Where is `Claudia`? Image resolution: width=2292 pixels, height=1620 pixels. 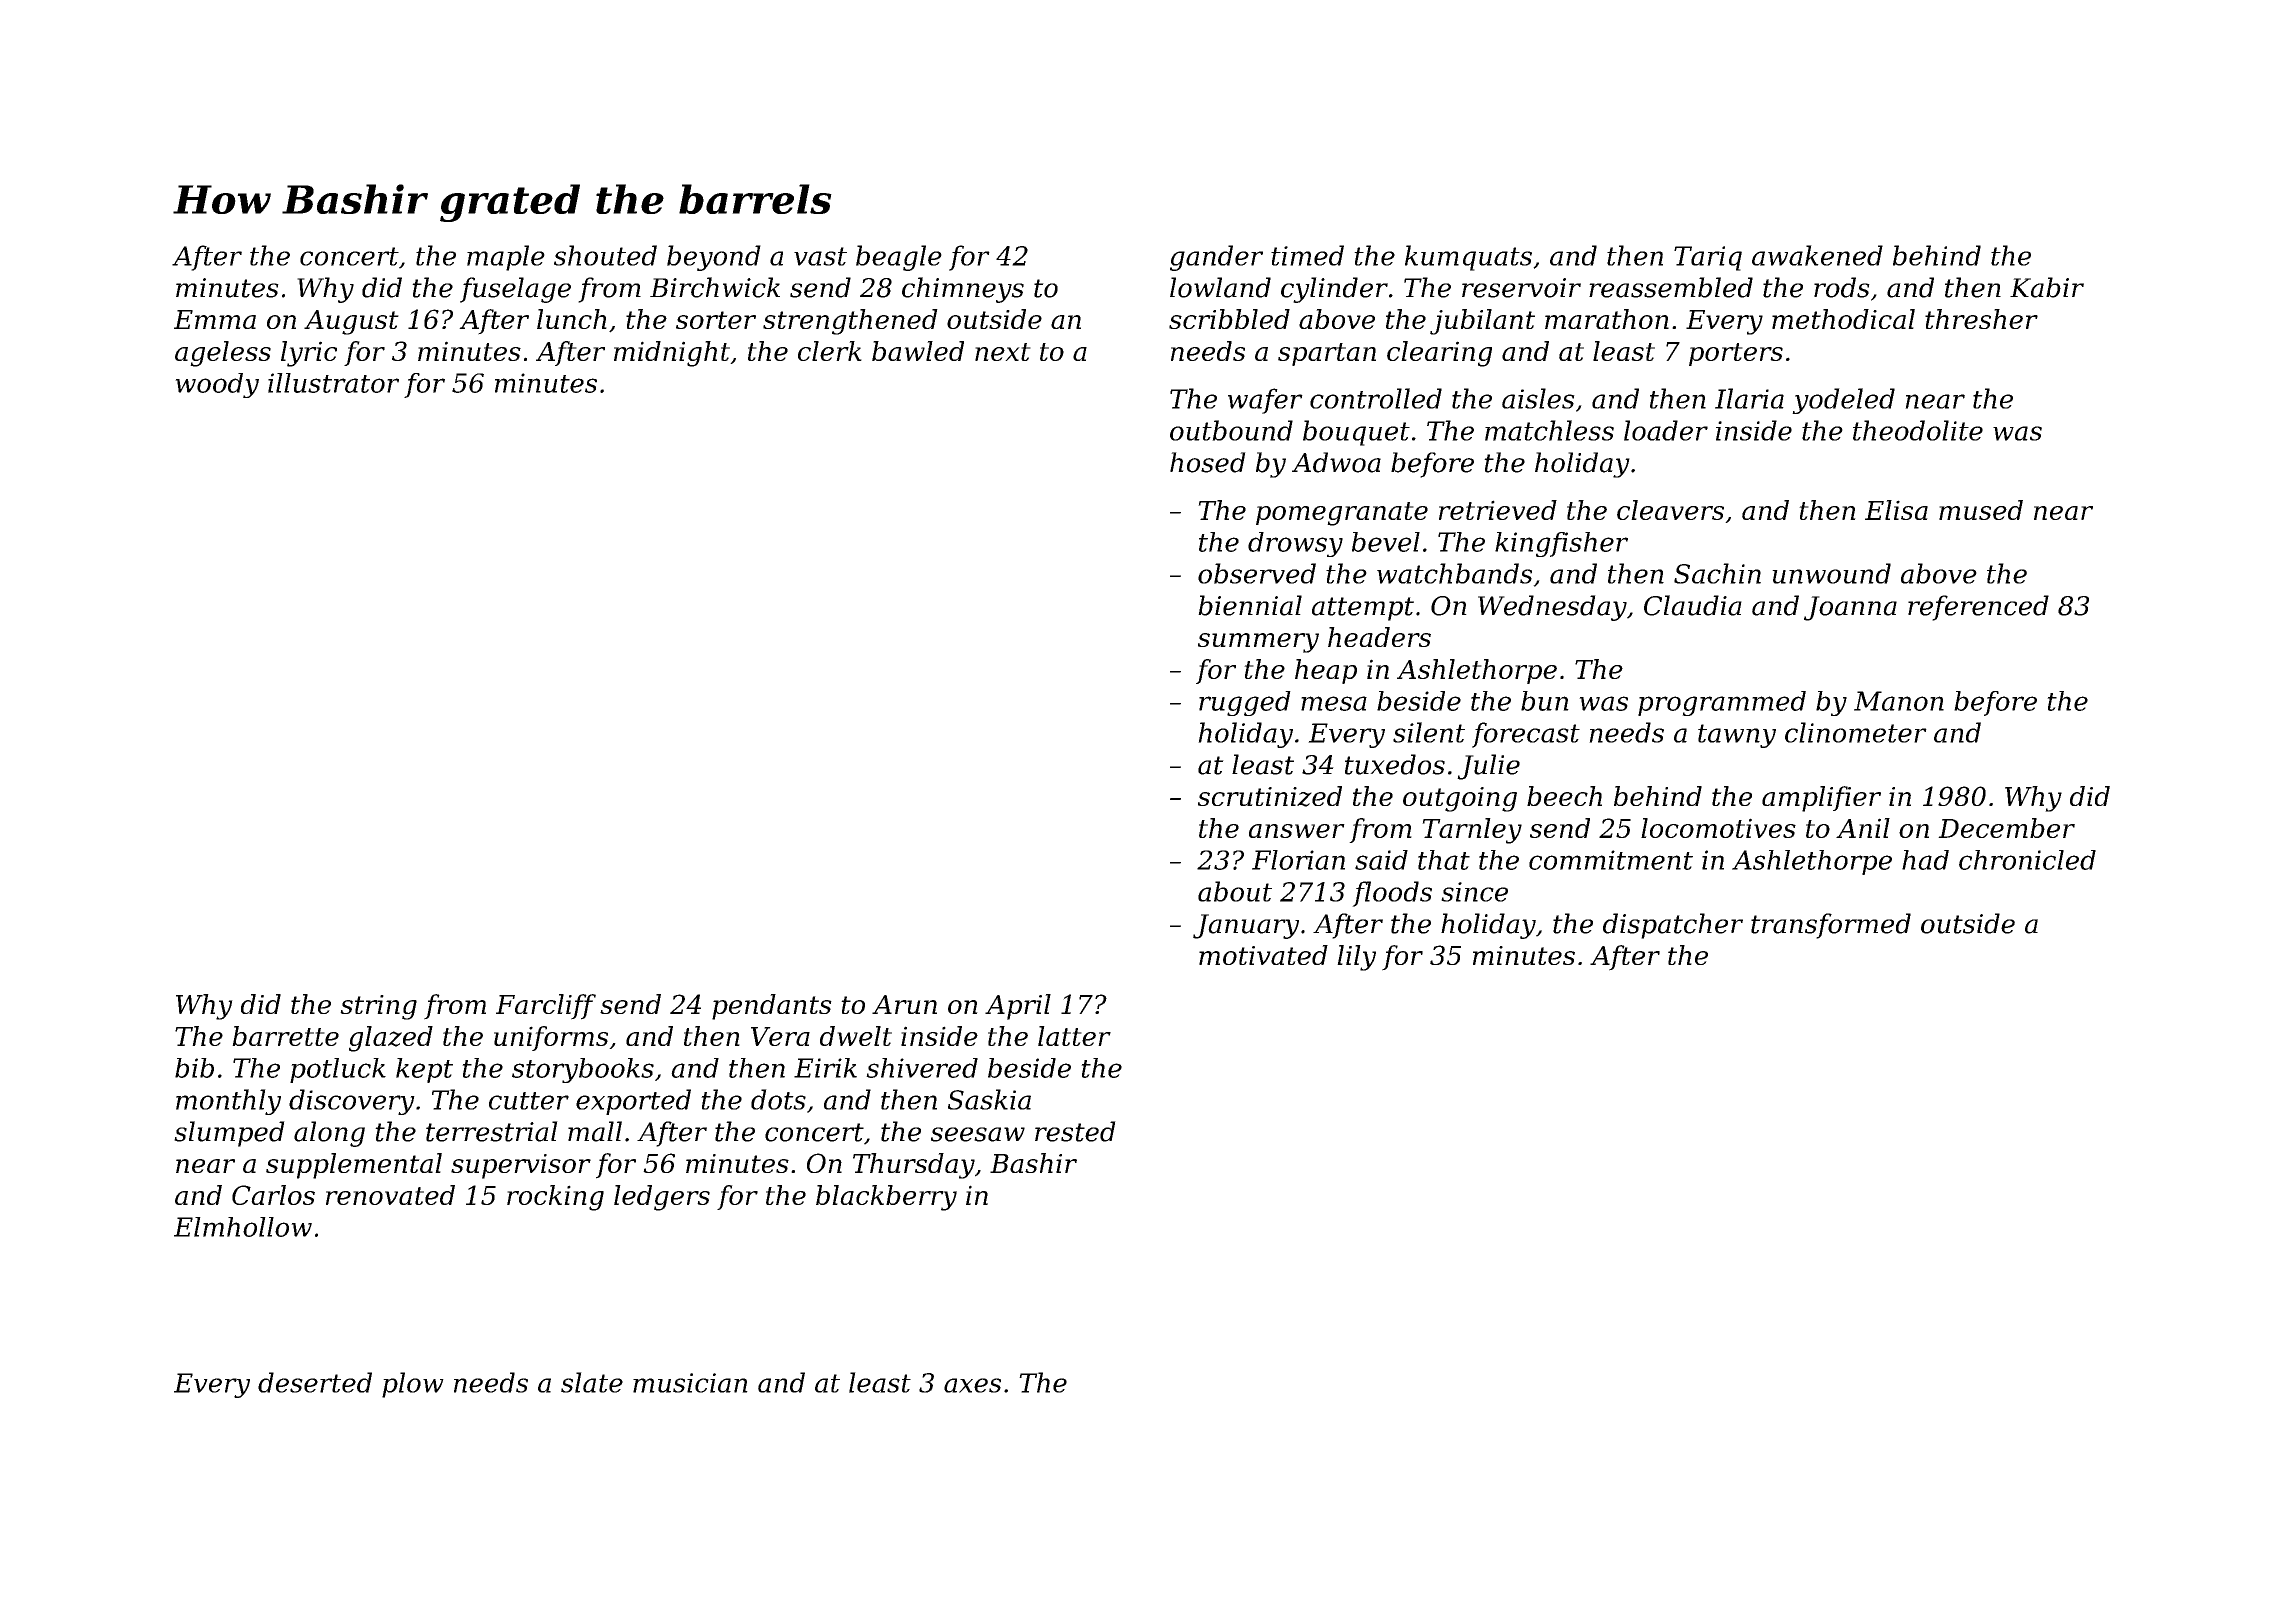 Claudia is located at coordinates (1693, 605).
